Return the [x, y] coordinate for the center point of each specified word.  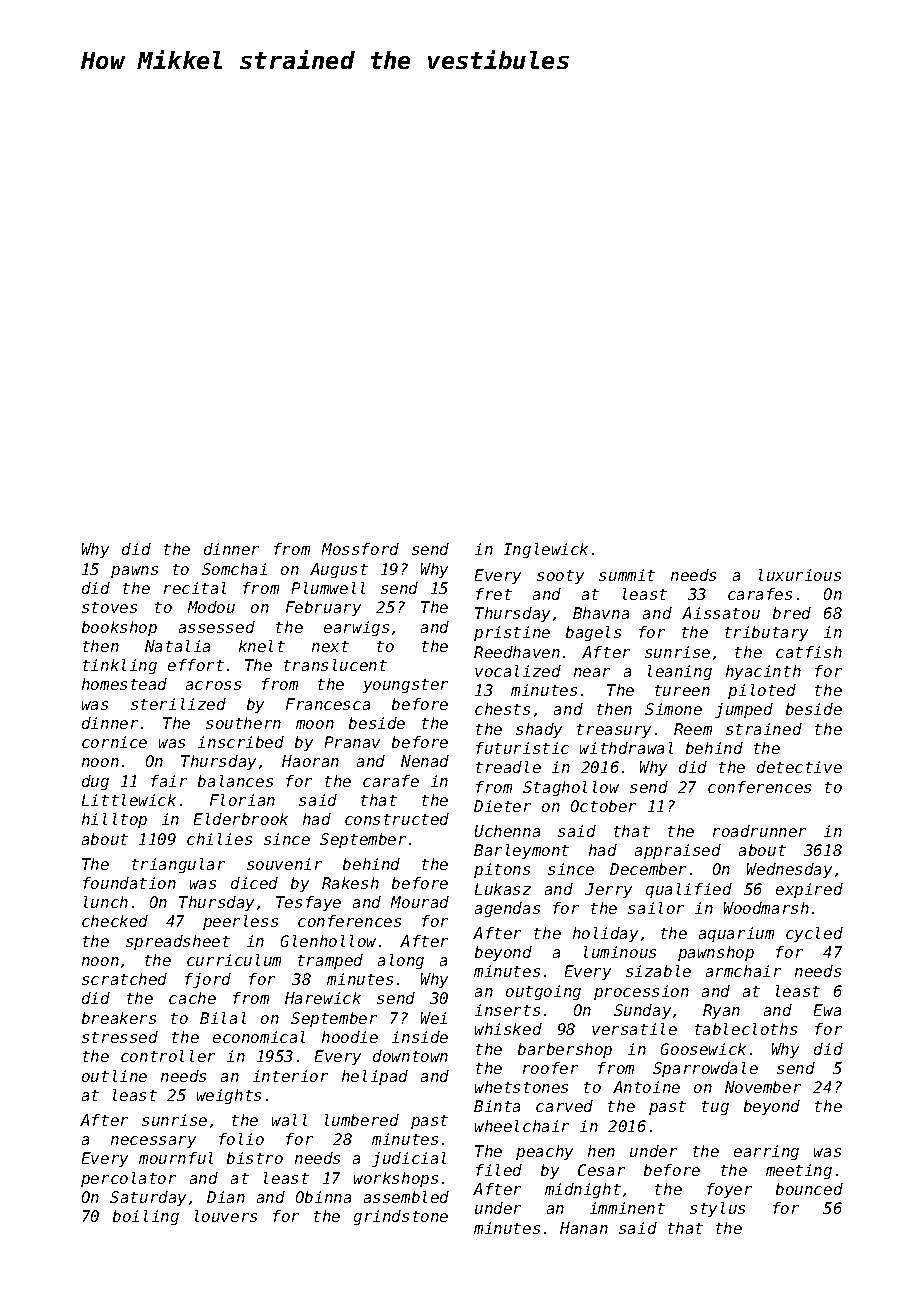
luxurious [800, 575]
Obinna [323, 1197]
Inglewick [546, 550]
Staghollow [571, 788]
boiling [146, 1217]
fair [169, 781]
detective [799, 767]
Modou [211, 607]
